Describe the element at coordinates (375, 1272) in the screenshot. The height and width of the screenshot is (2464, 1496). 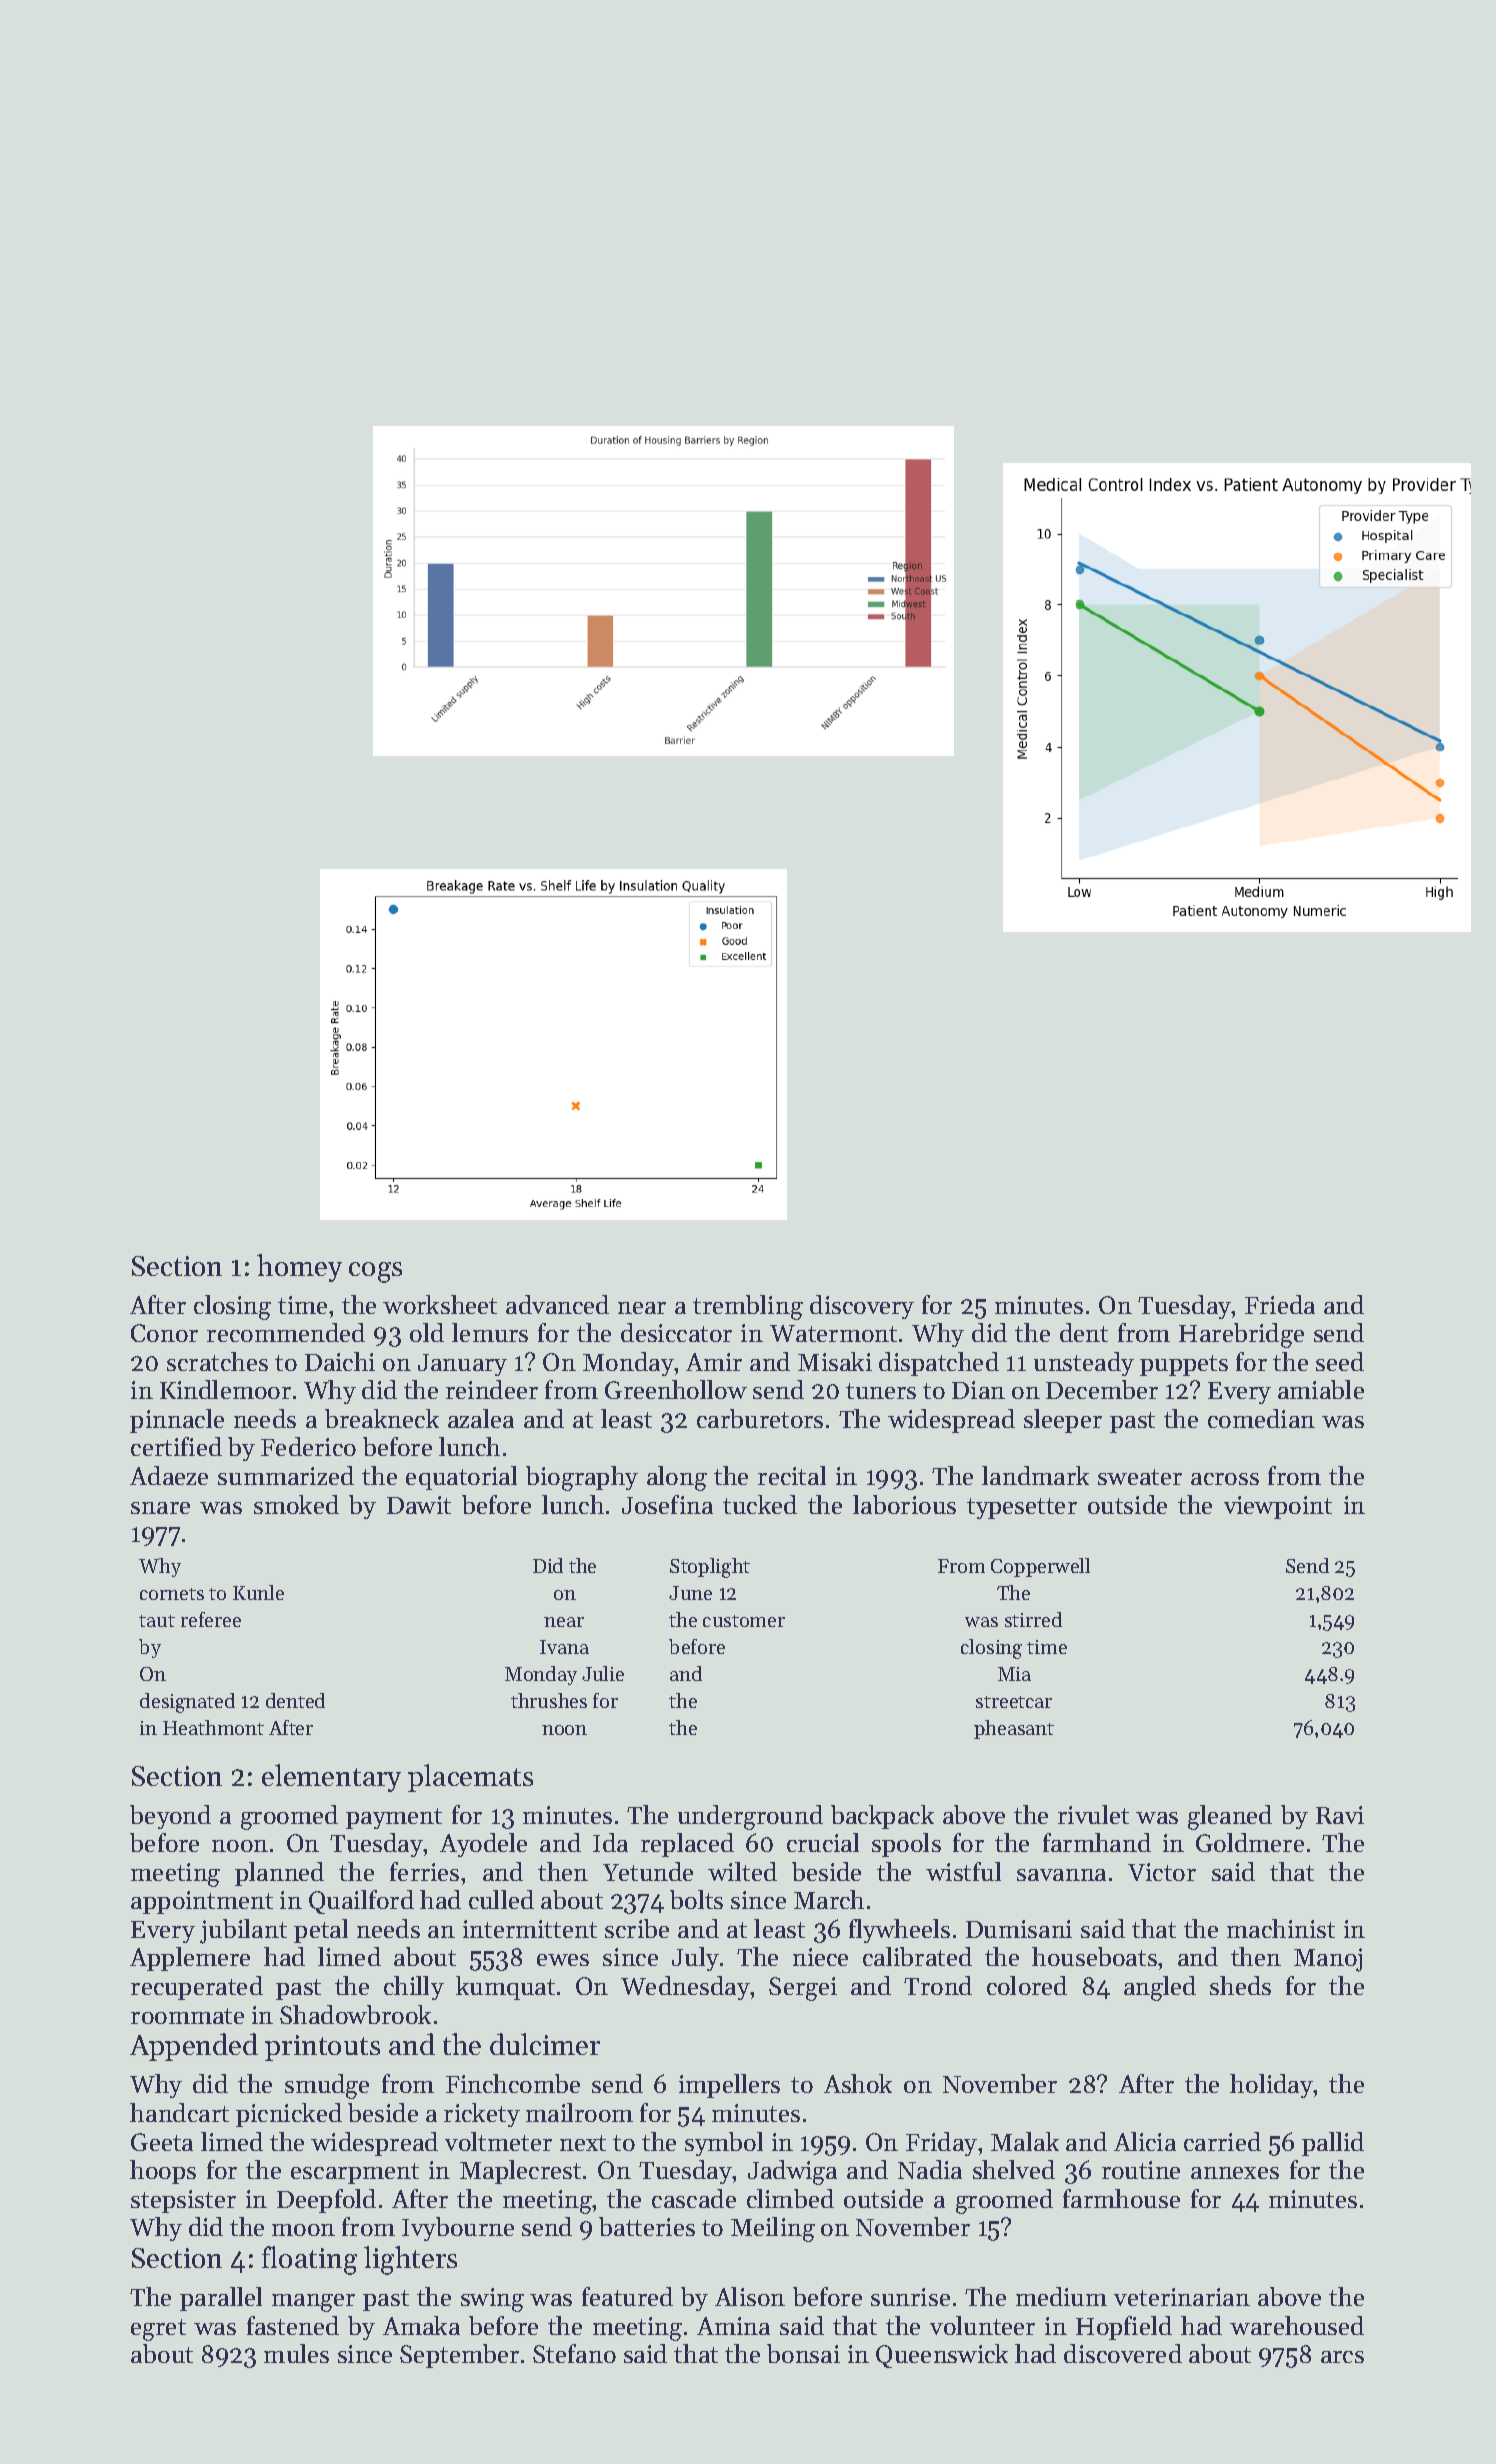
I see `cogs` at that location.
